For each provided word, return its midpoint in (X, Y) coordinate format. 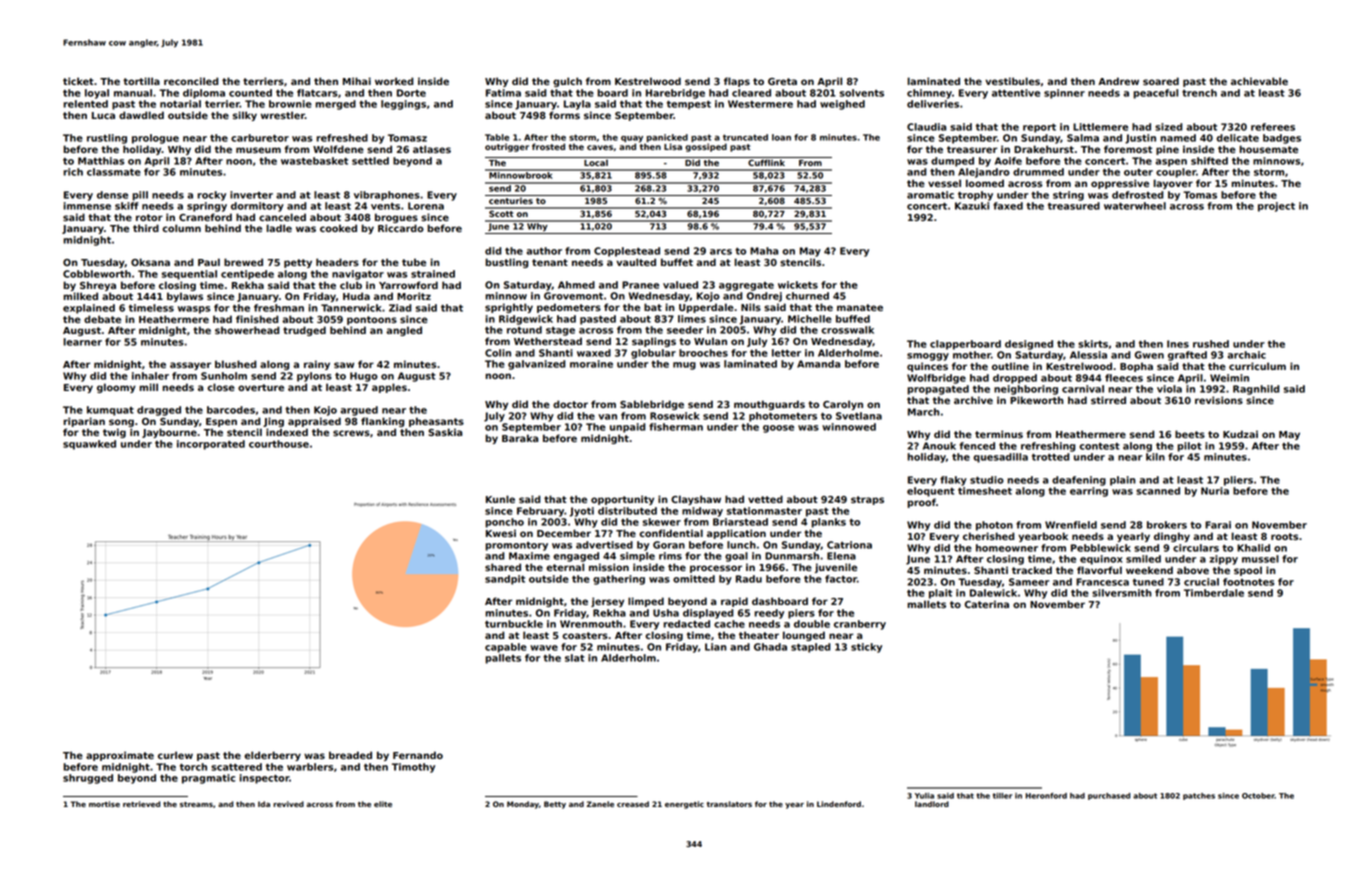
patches (1199, 796)
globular (653, 354)
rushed (1211, 344)
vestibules (1012, 81)
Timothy (413, 768)
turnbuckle (514, 624)
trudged (304, 331)
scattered (236, 767)
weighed (842, 105)
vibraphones (387, 196)
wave (544, 648)
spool (1248, 571)
